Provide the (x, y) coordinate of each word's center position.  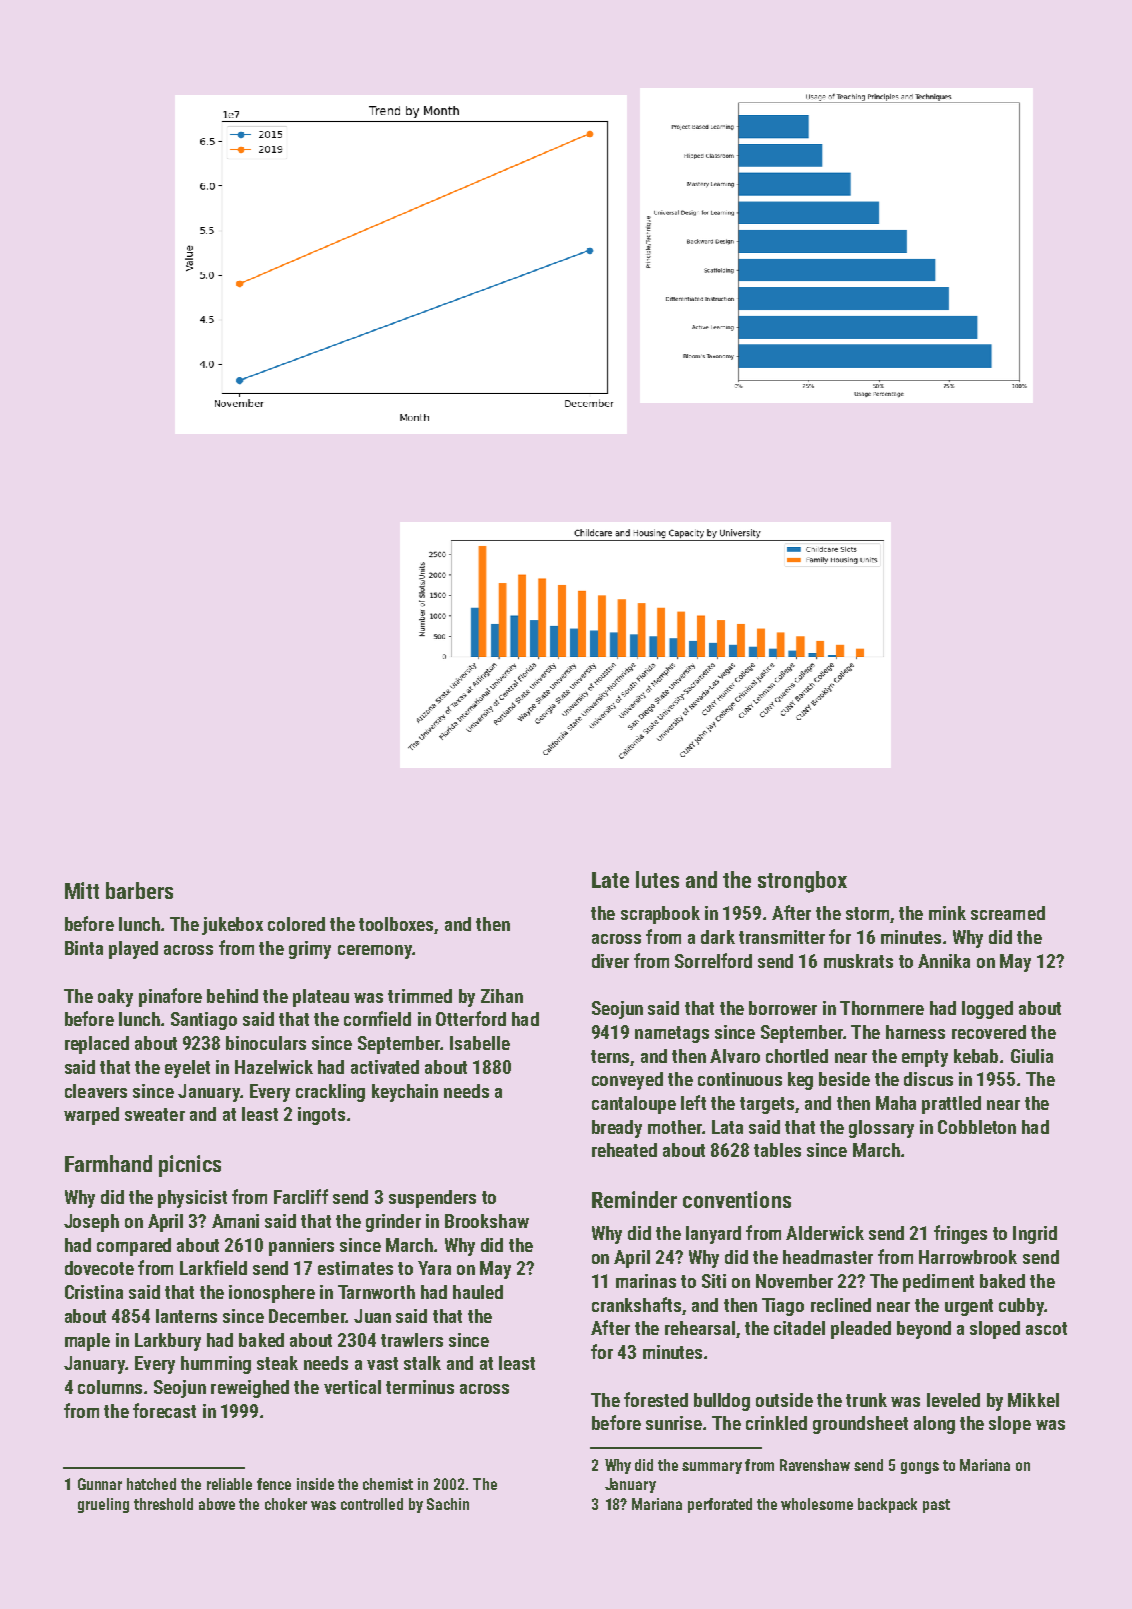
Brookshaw (487, 1221)
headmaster (828, 1257)
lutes (657, 879)
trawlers (412, 1340)
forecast (164, 1410)
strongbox (802, 882)
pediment (938, 1283)
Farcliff (301, 1196)
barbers (139, 890)
